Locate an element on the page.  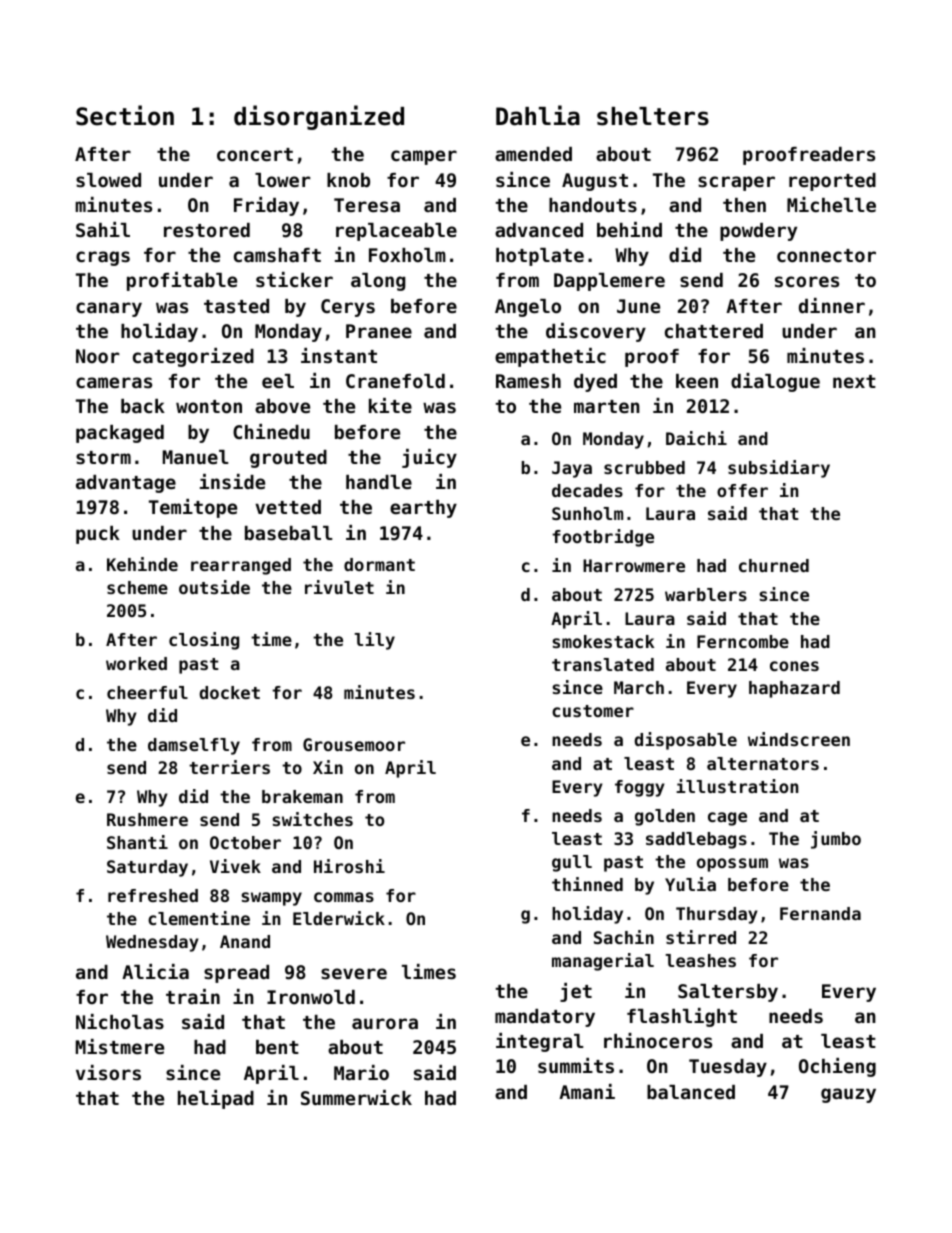
dialogue is located at coordinates (775, 382).
